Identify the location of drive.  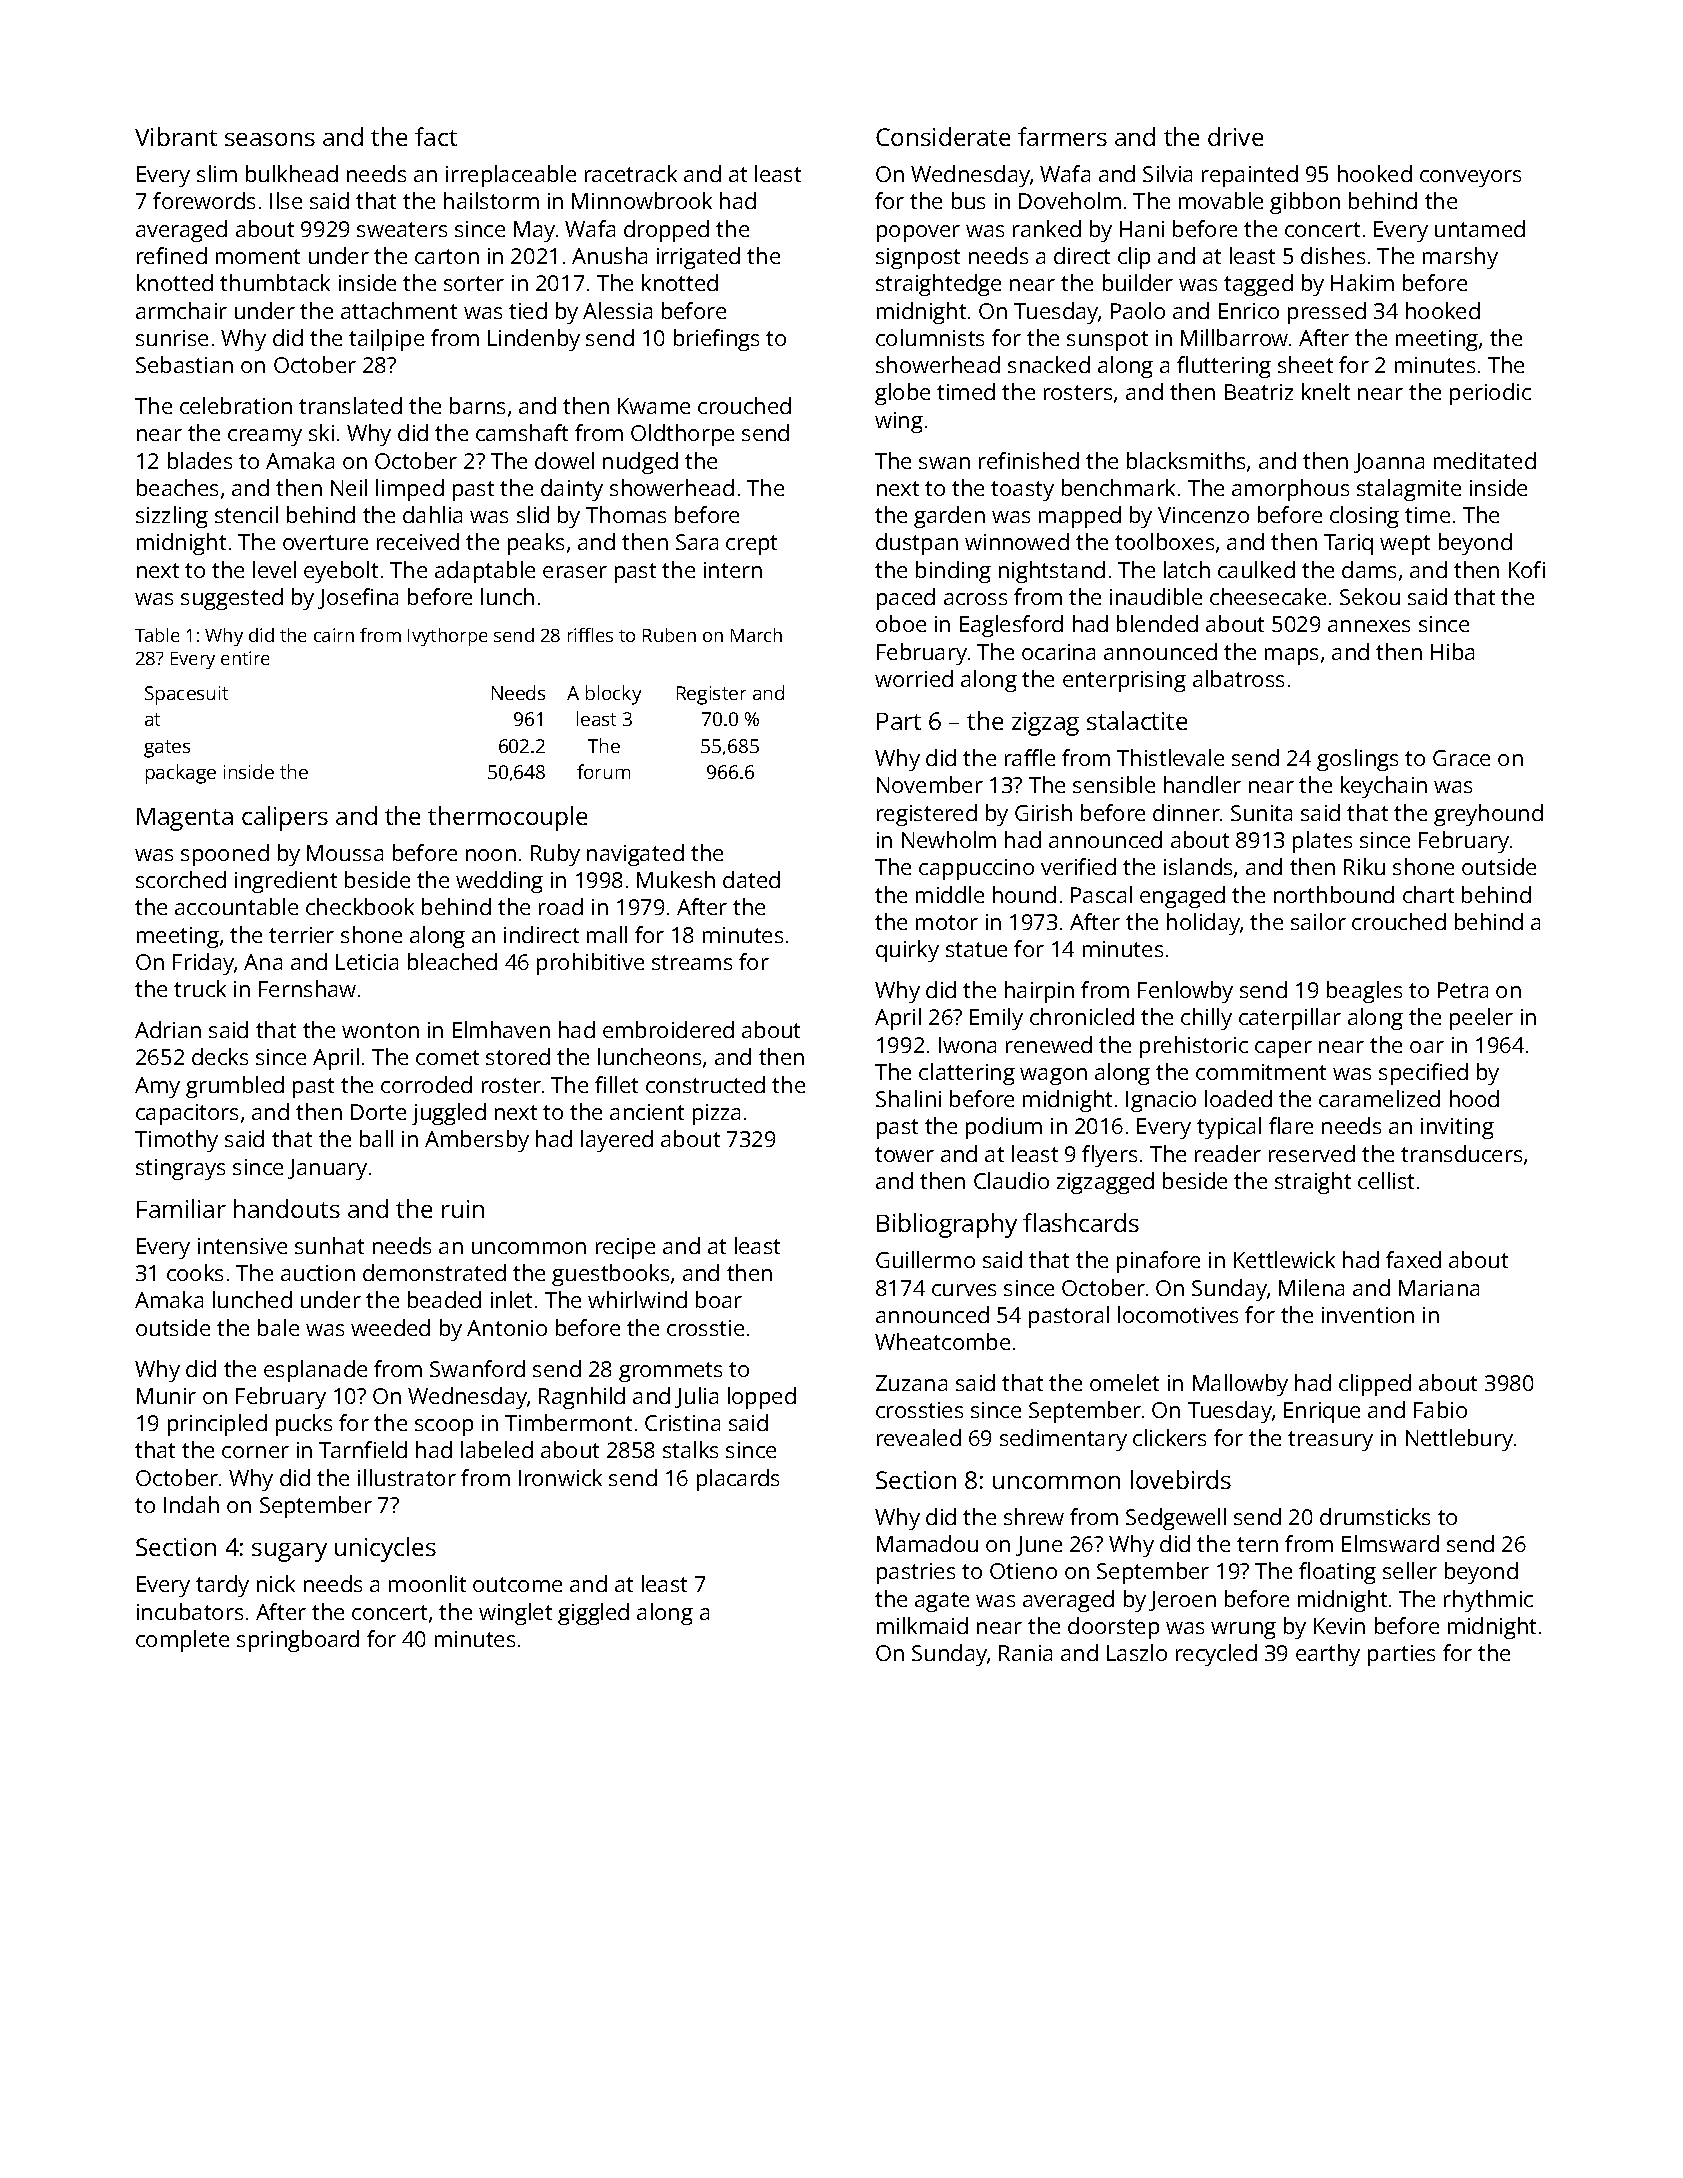
(1235, 136).
